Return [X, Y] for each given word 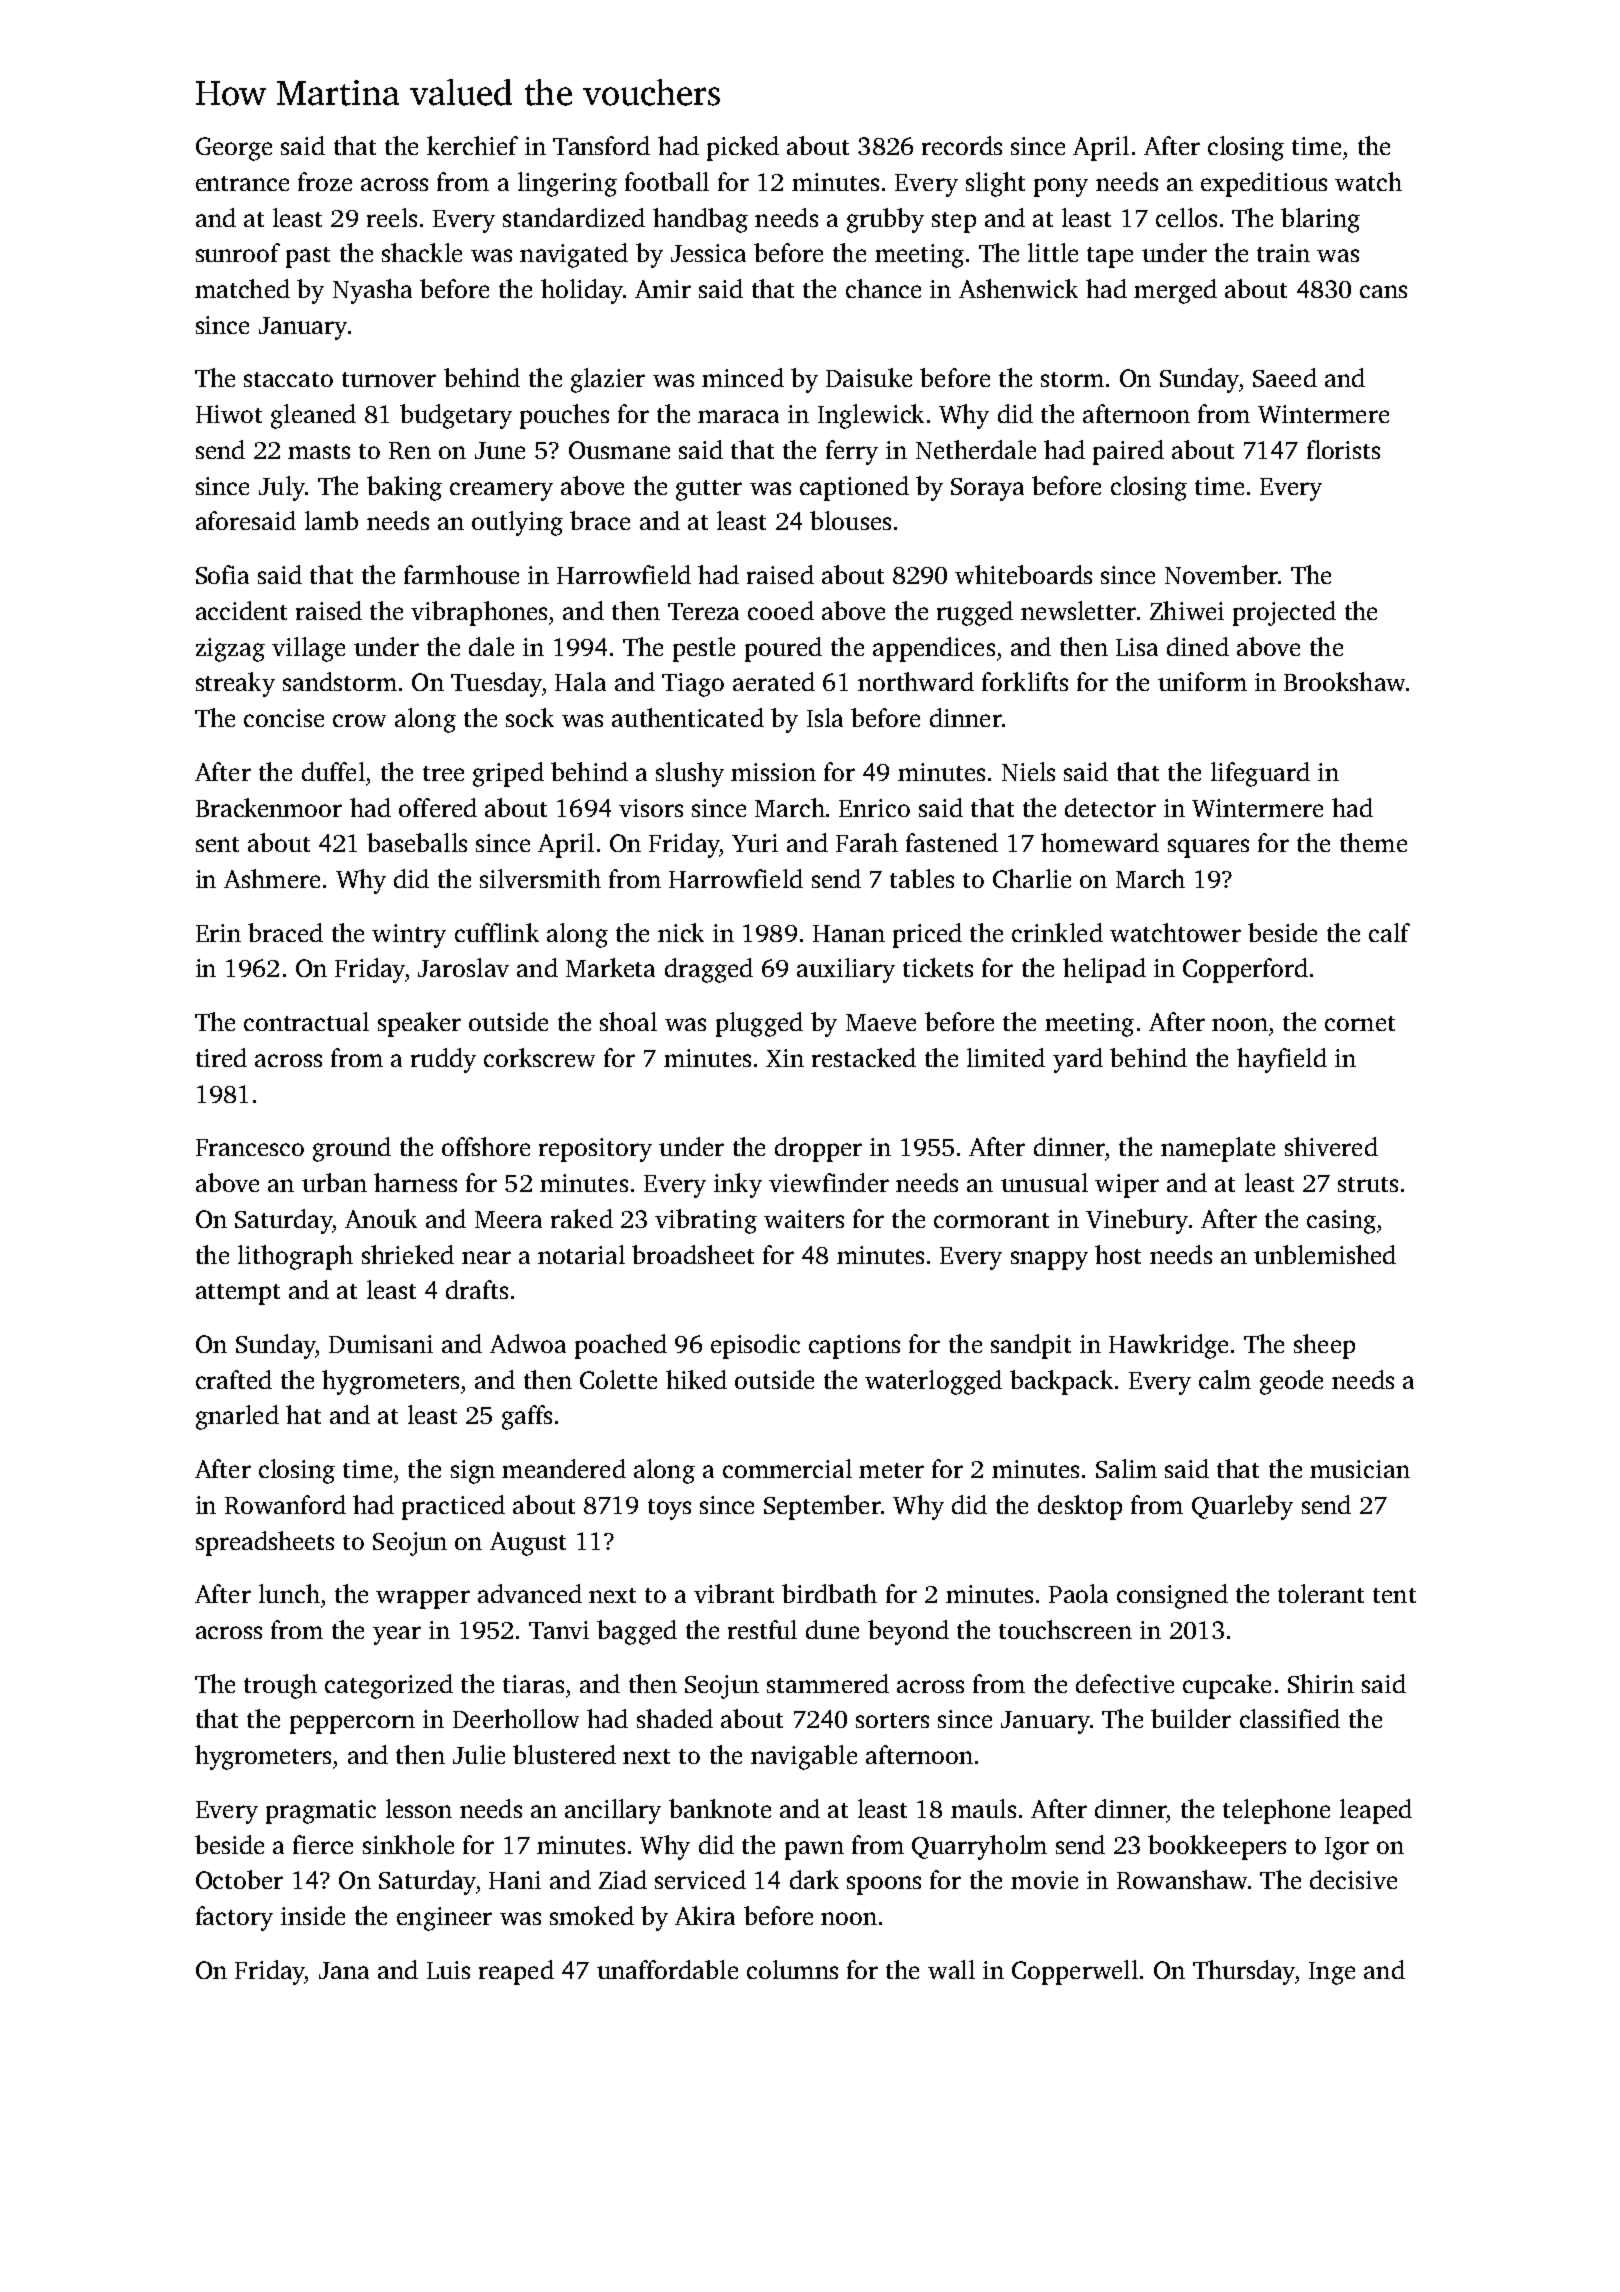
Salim [1126, 1468]
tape [1110, 257]
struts [1368, 1184]
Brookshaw [1344, 681]
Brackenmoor [269, 807]
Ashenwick [1018, 288]
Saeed [1285, 377]
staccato [288, 379]
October [239, 1879]
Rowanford [285, 1504]
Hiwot [229, 414]
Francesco [250, 1147]
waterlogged [933, 1382]
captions [854, 1347]
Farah [867, 842]
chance [883, 288]
